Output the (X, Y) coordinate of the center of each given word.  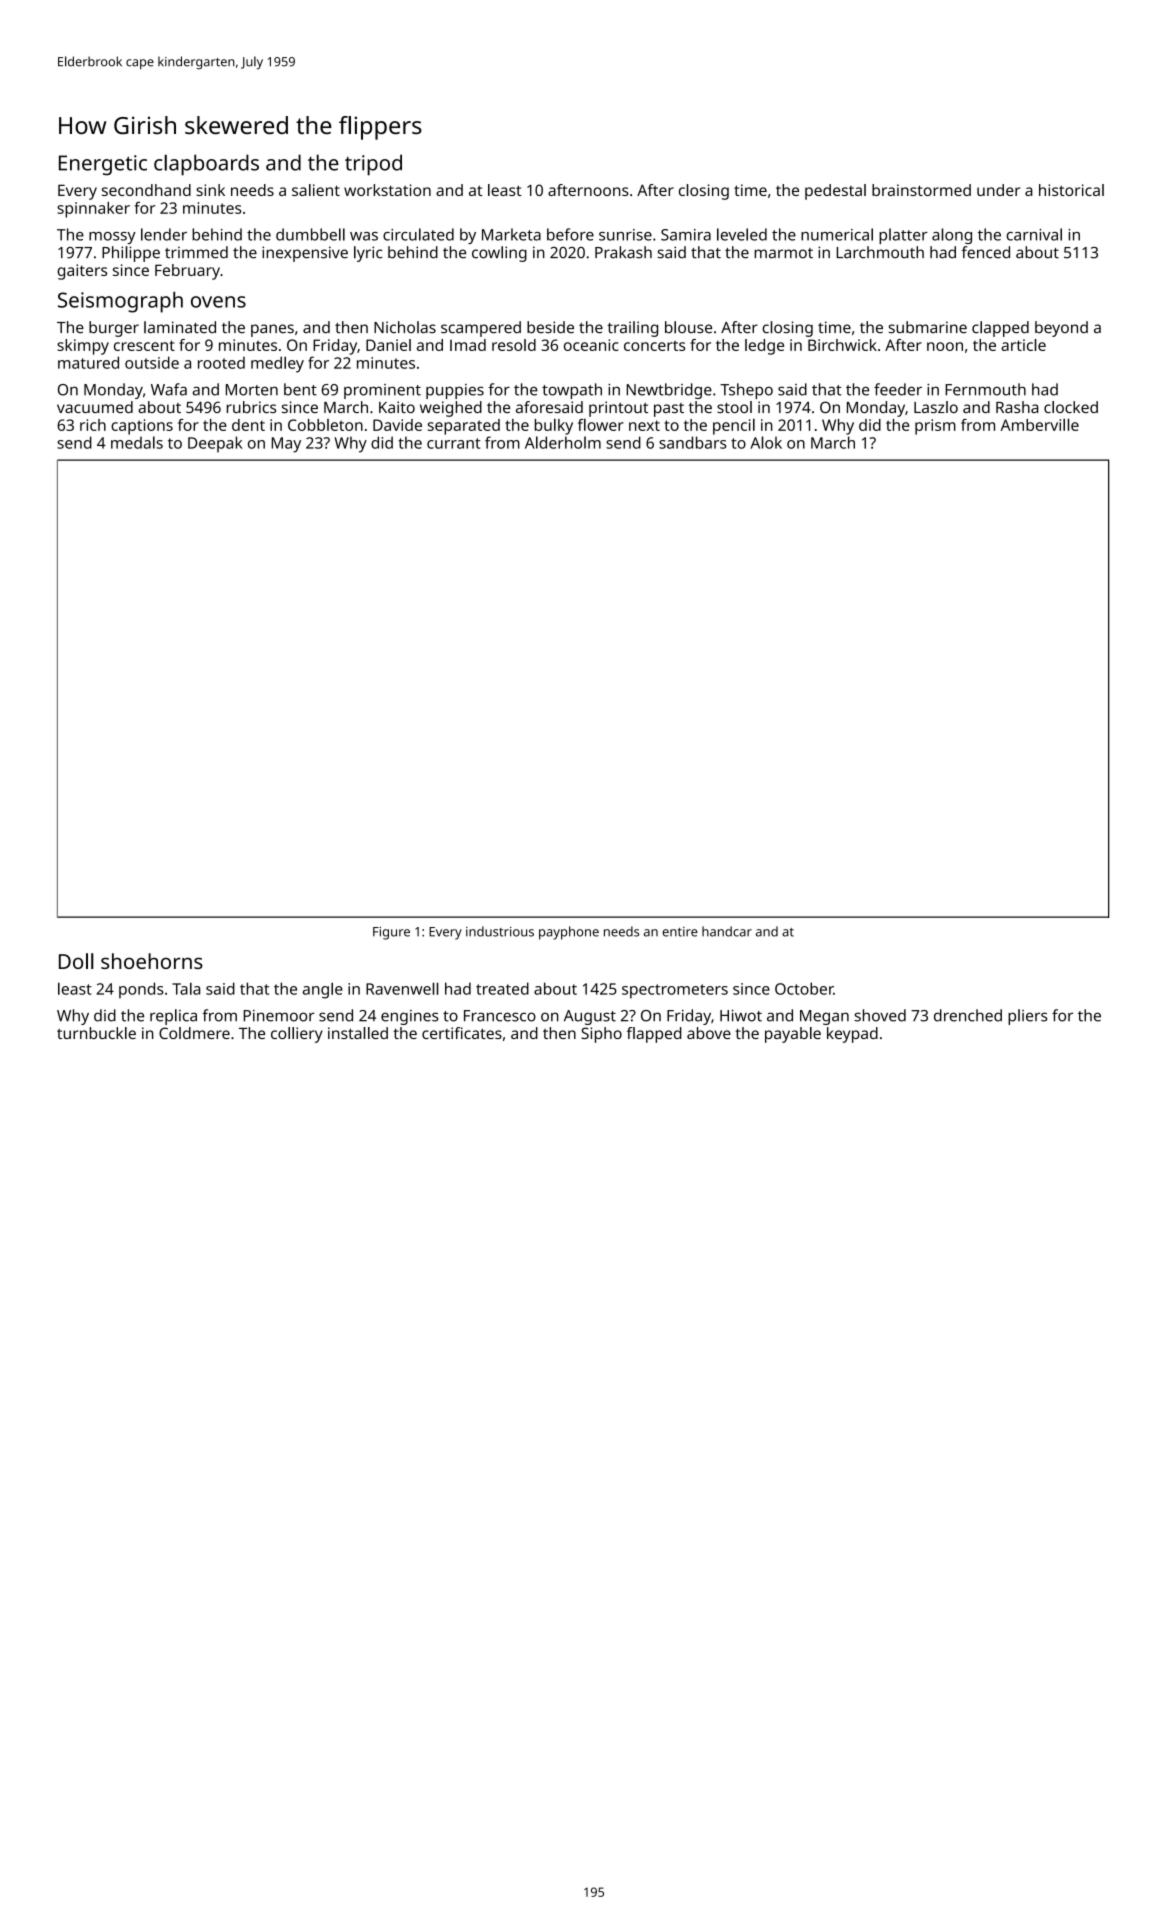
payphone (569, 933)
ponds (141, 990)
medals (137, 442)
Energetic (103, 165)
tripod (373, 165)
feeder (898, 389)
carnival (1034, 234)
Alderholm (563, 442)
